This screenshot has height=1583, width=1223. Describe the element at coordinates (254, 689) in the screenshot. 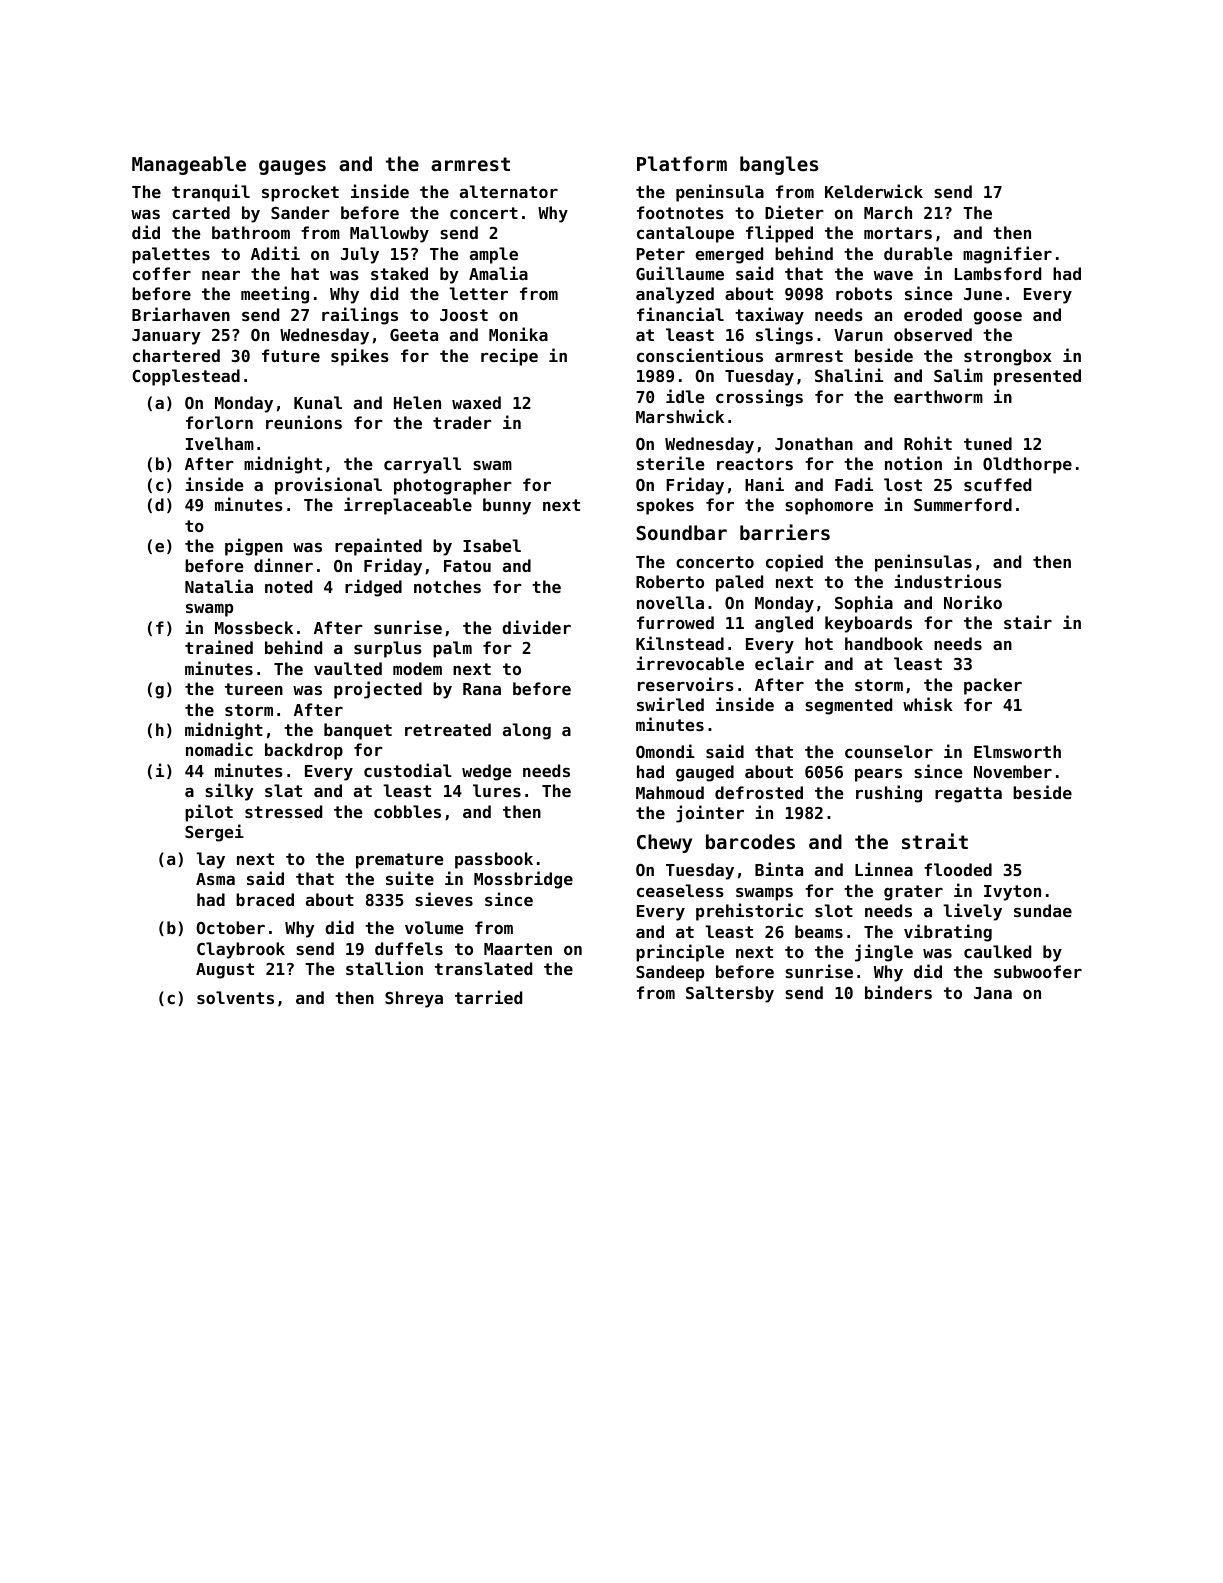

I see `tureen` at that location.
